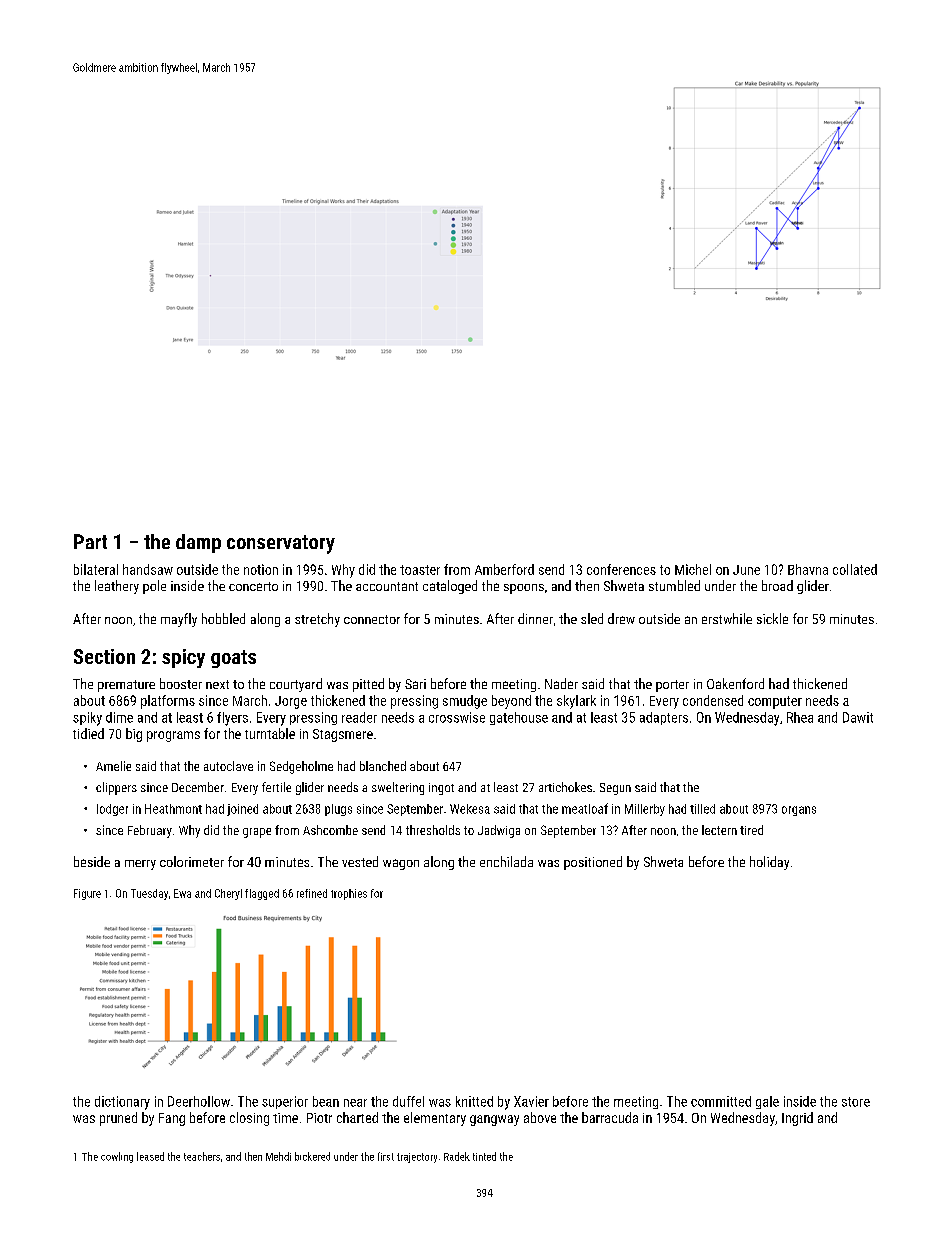 The width and height of the screenshot is (952, 1233). I want to click on gatehouse, so click(519, 718).
